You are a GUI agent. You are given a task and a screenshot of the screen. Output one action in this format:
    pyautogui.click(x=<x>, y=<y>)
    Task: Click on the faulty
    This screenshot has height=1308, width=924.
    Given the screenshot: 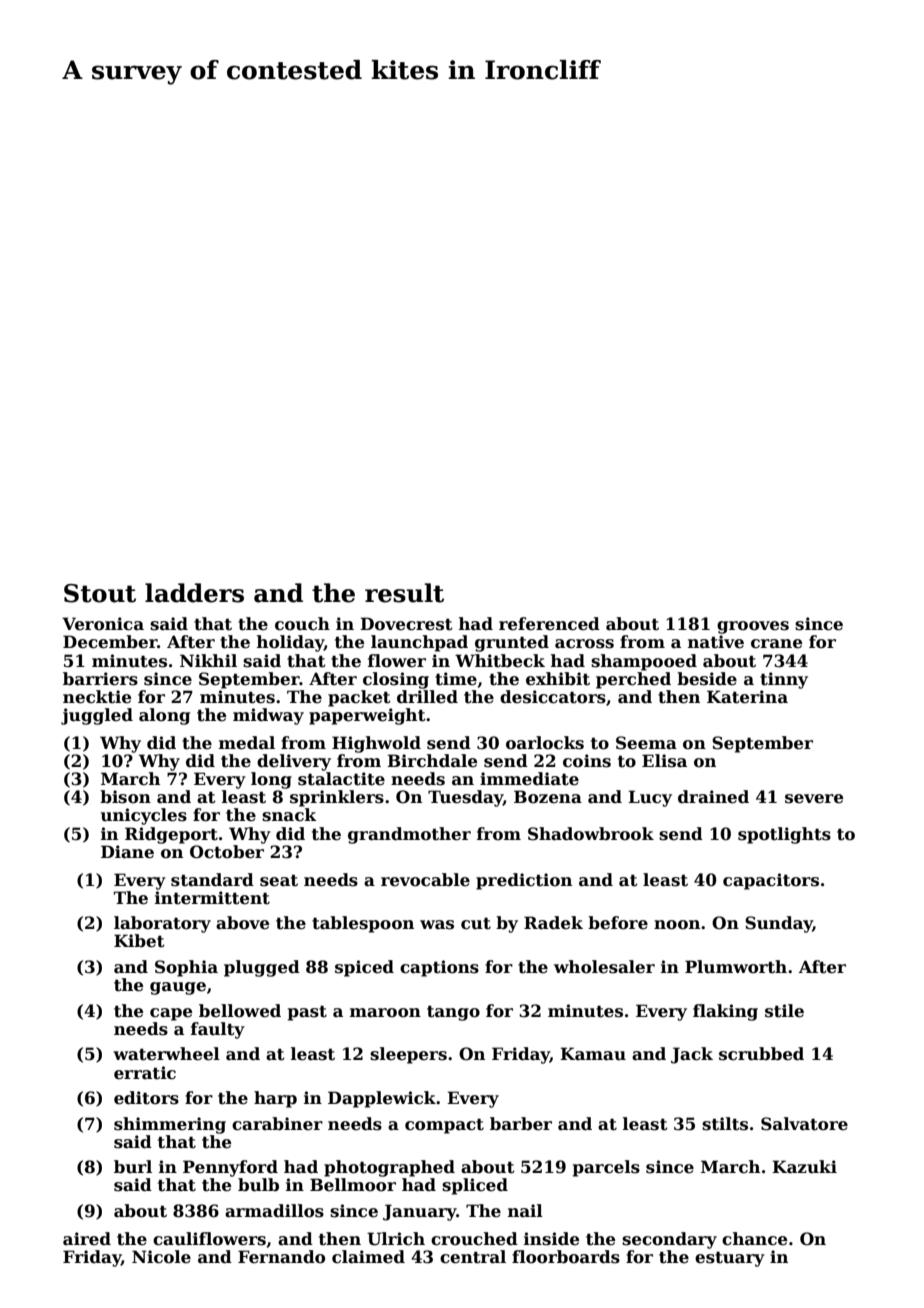 What is the action you would take?
    pyautogui.click(x=218, y=1030)
